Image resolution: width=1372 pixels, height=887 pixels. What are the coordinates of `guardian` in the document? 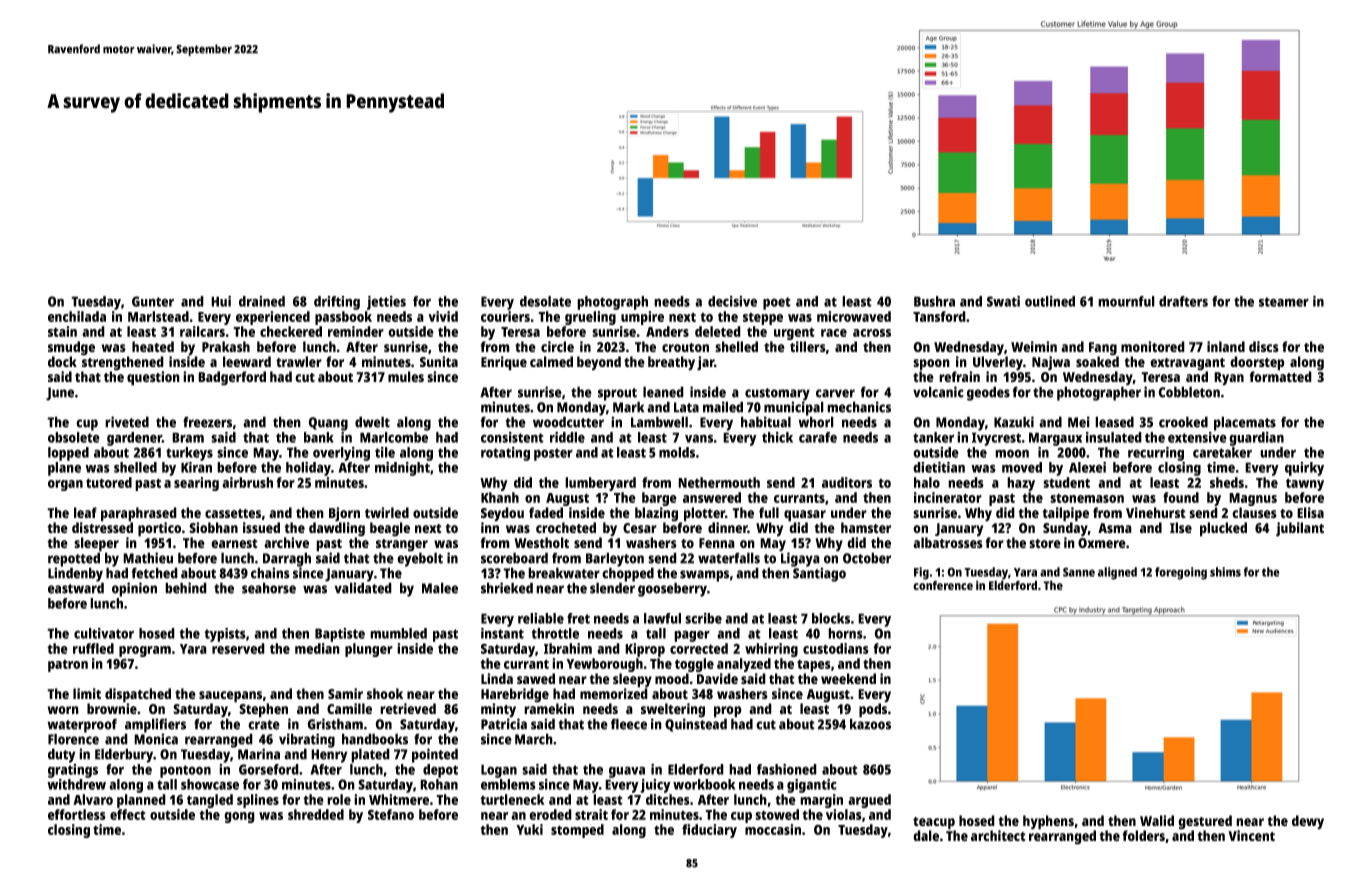 It's located at (1256, 439).
